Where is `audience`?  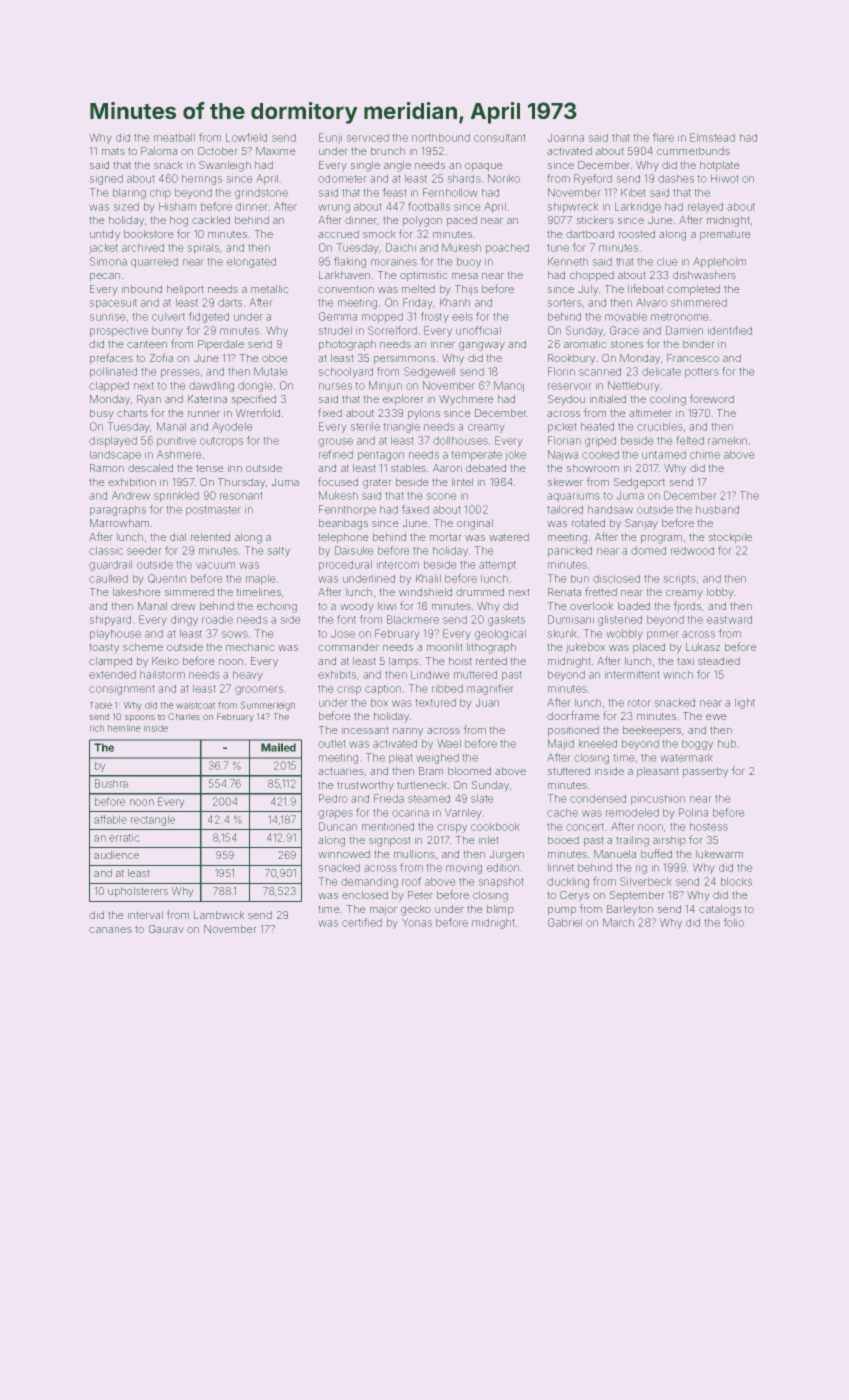 audience is located at coordinates (116, 855).
